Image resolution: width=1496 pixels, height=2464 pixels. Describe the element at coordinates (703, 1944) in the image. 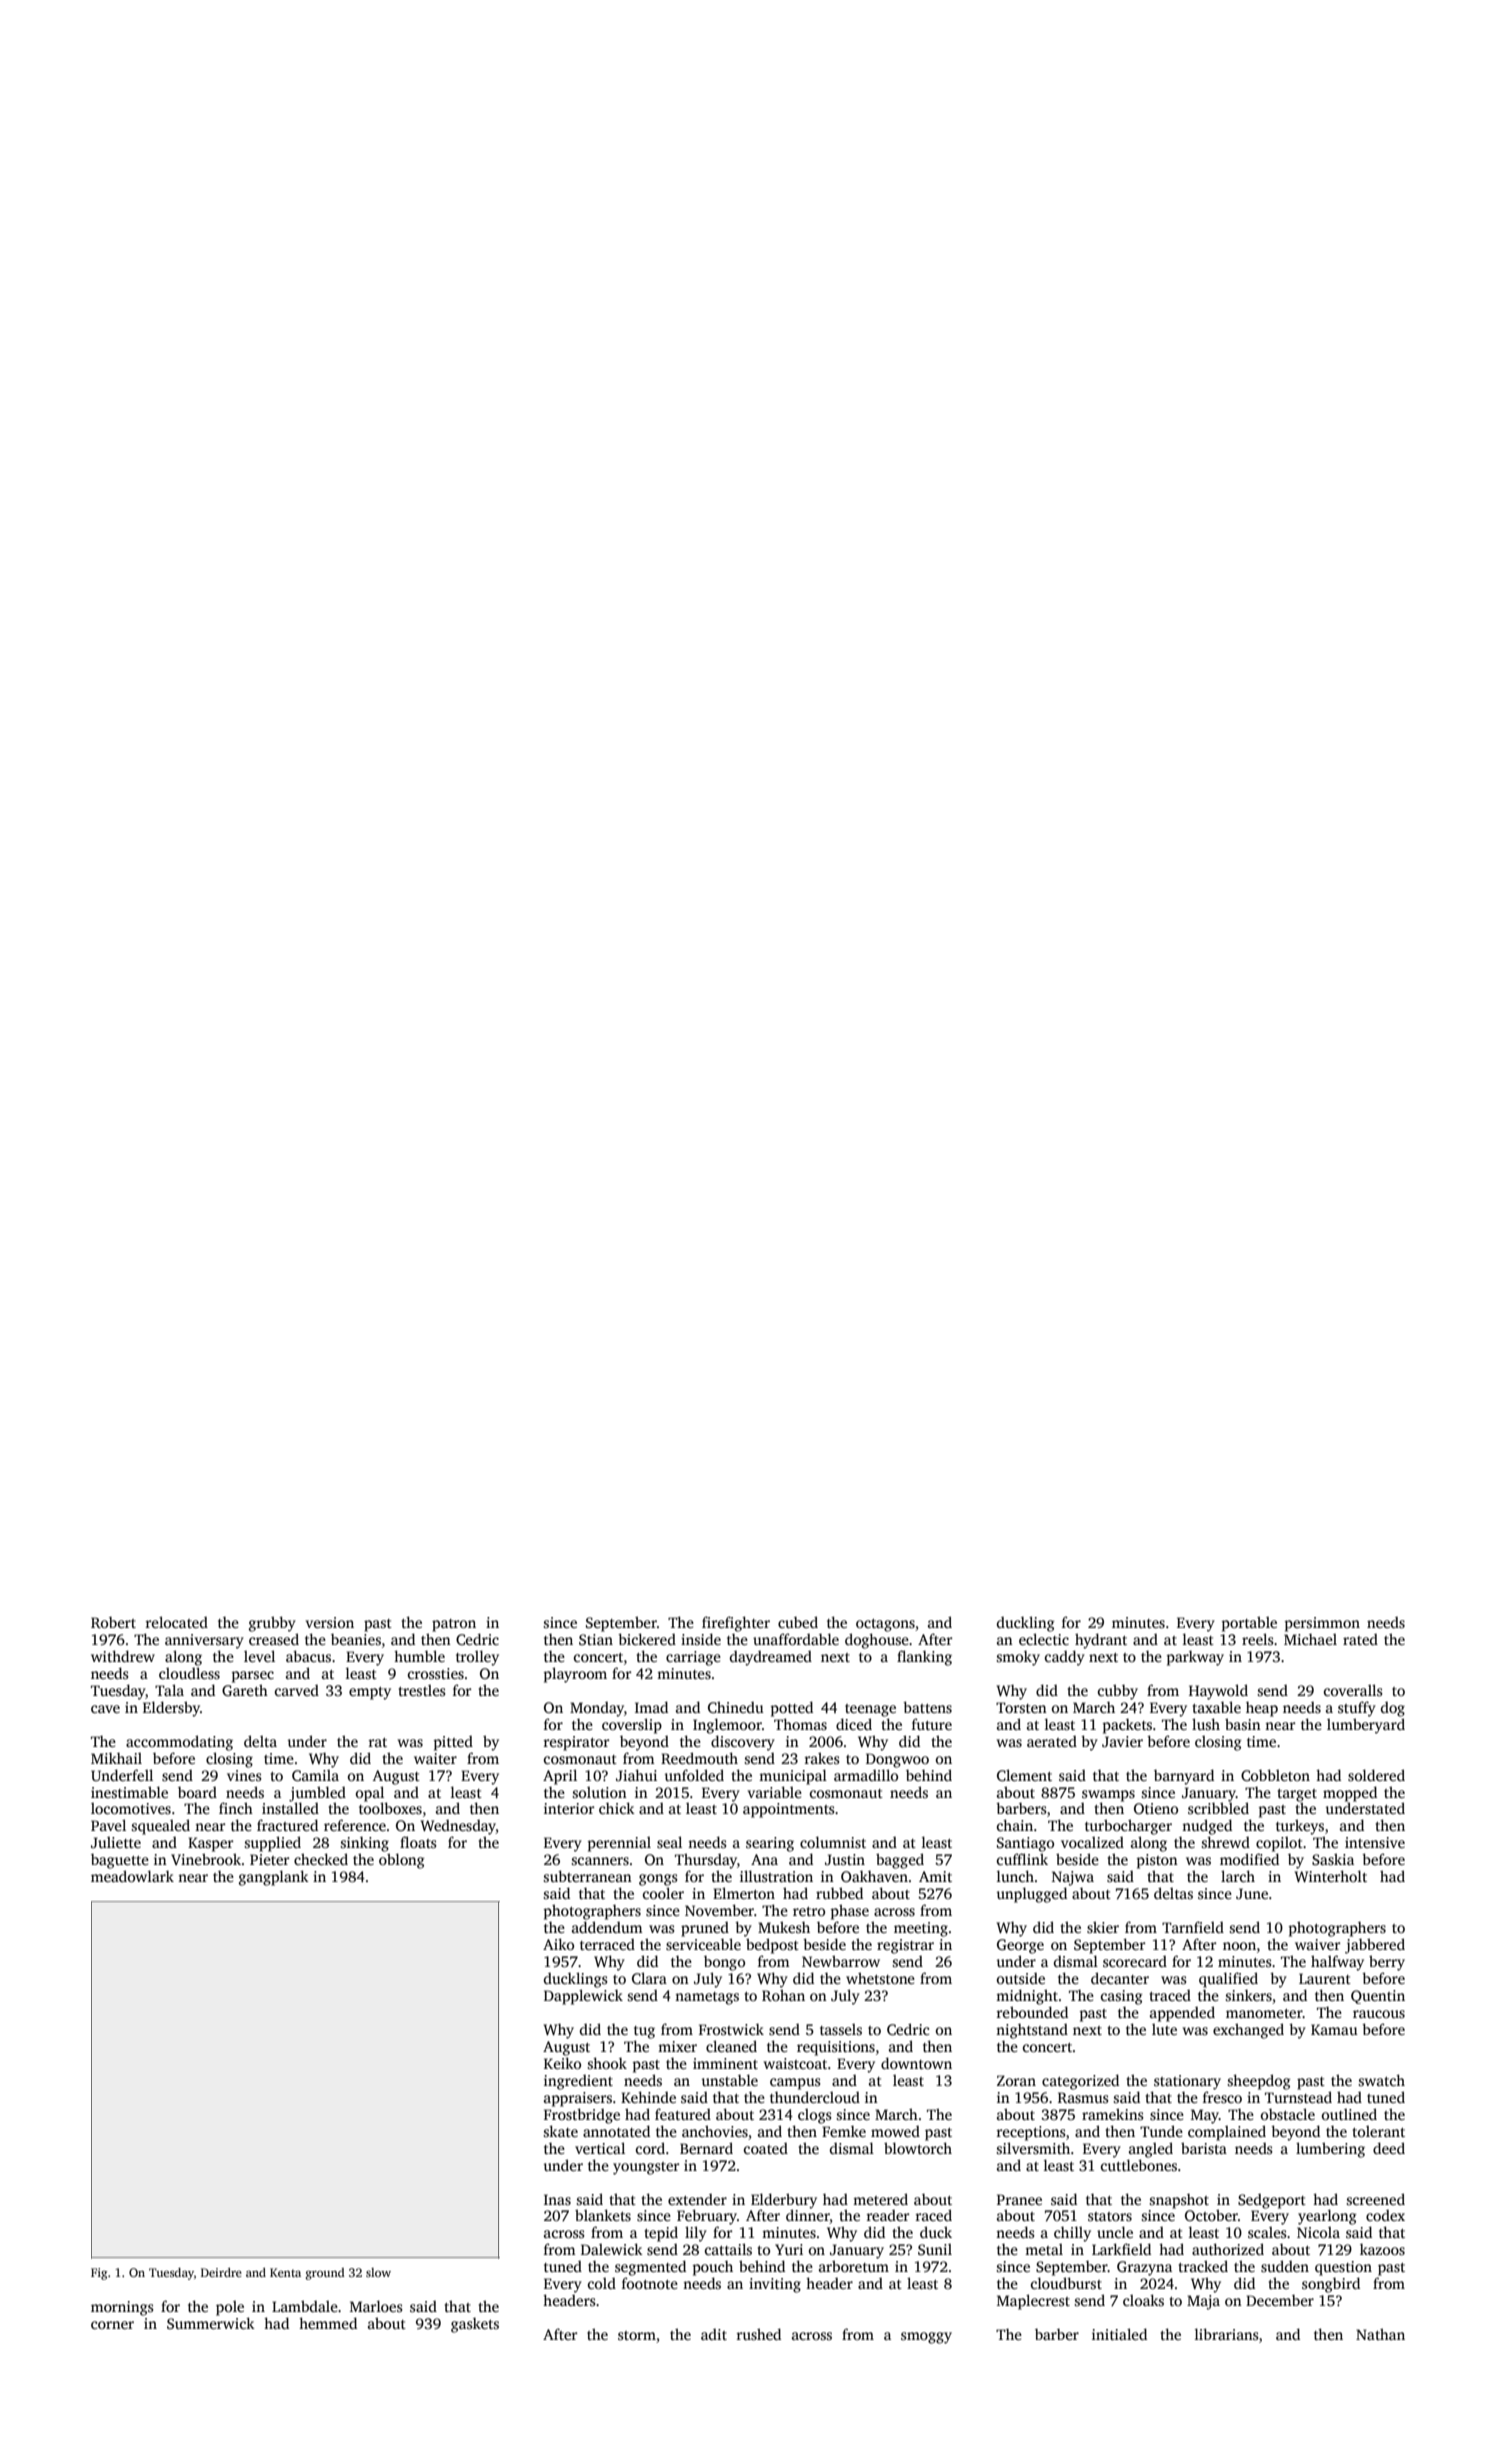

I see `serviceable` at that location.
